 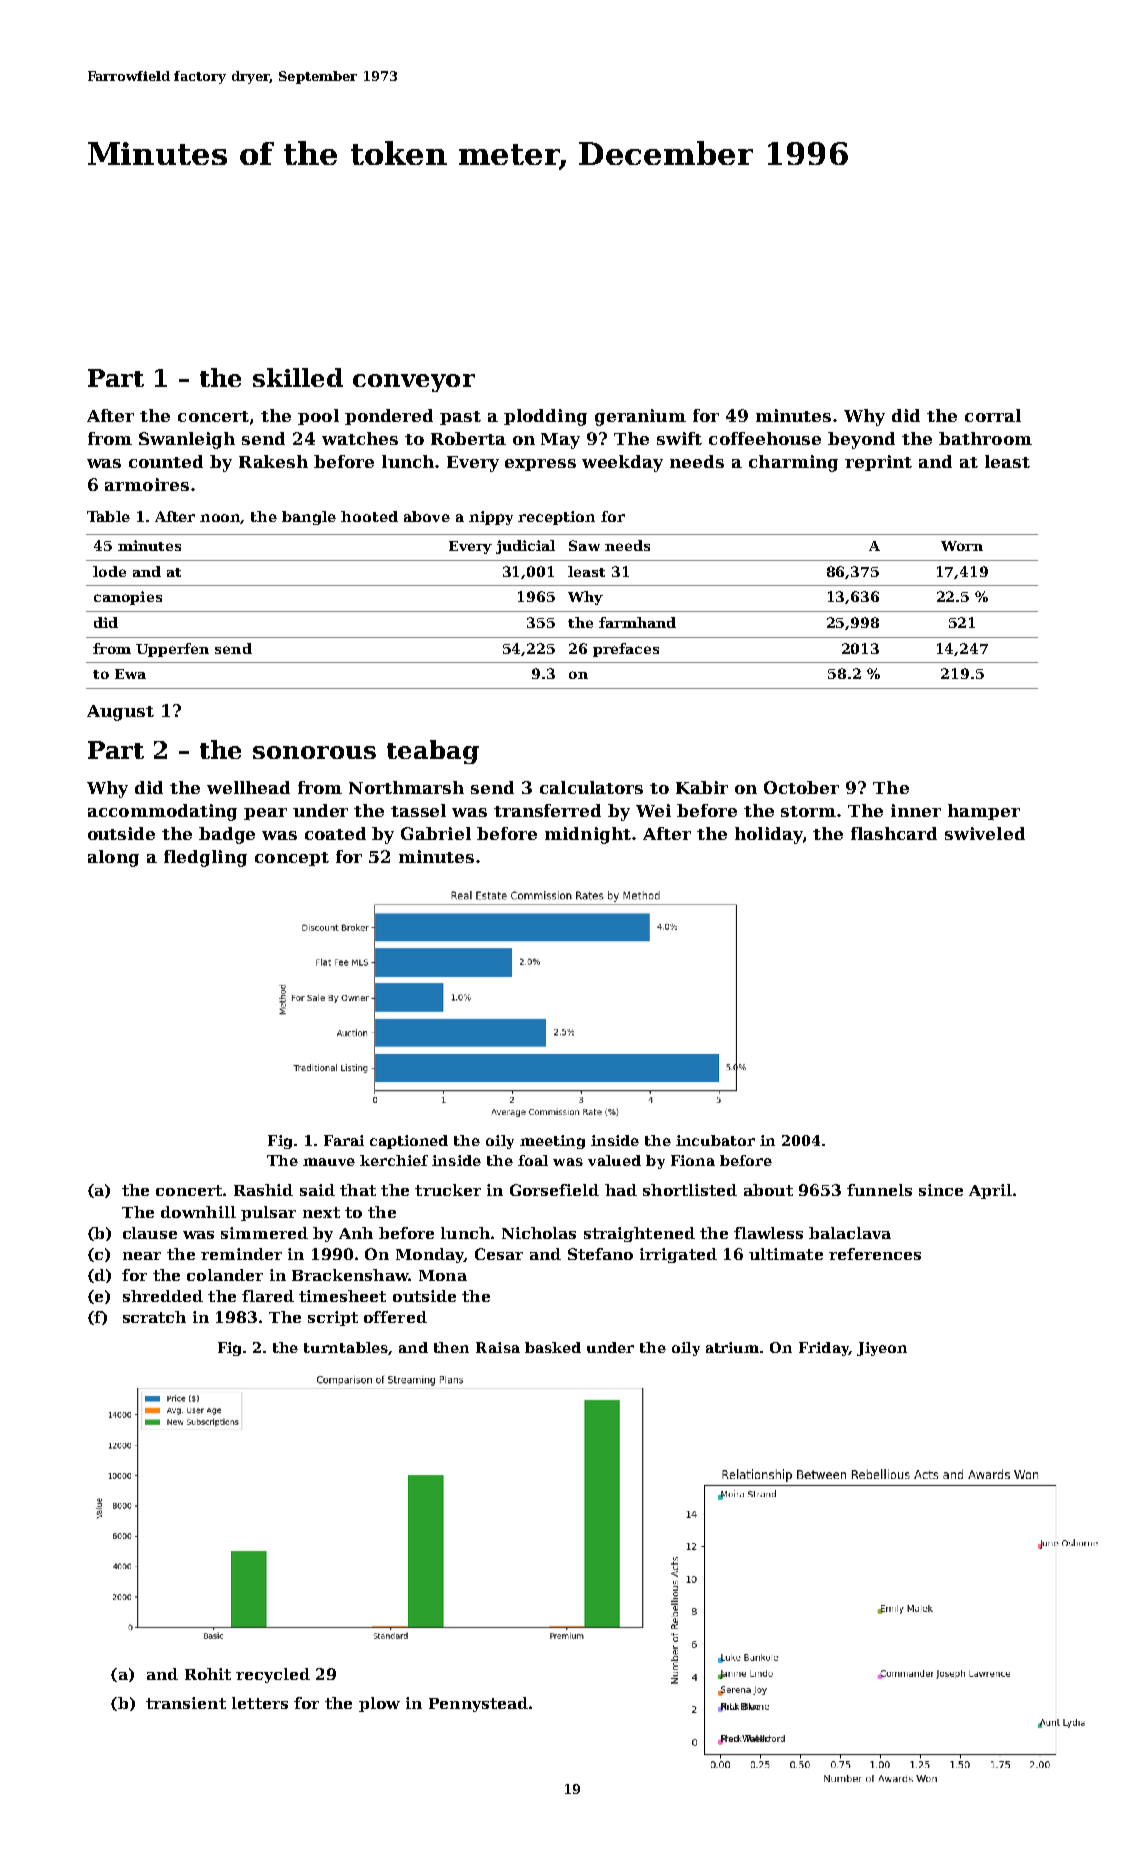 I want to click on Jiyeon, so click(x=882, y=1349).
